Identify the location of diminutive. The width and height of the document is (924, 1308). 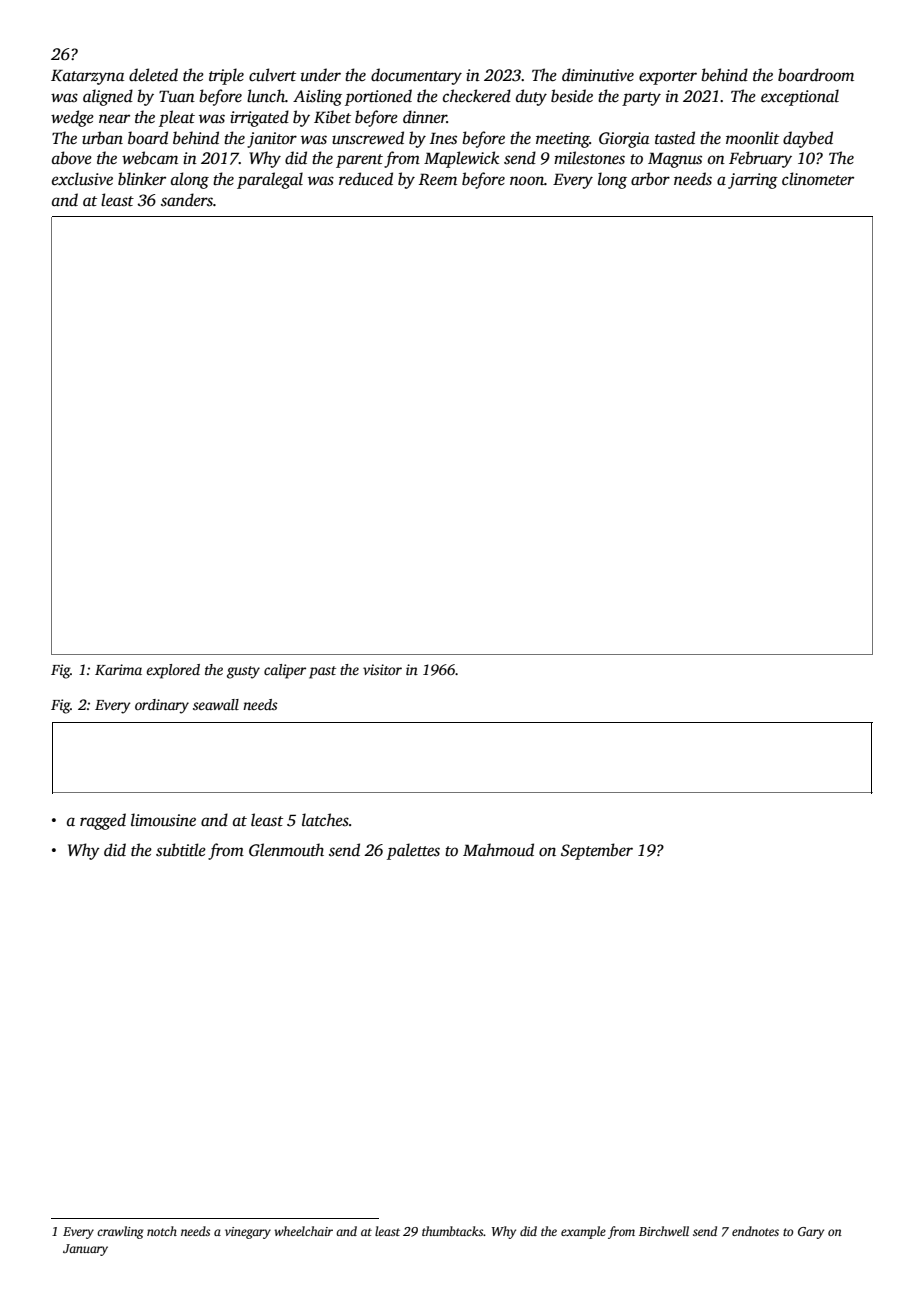
(598, 75).
